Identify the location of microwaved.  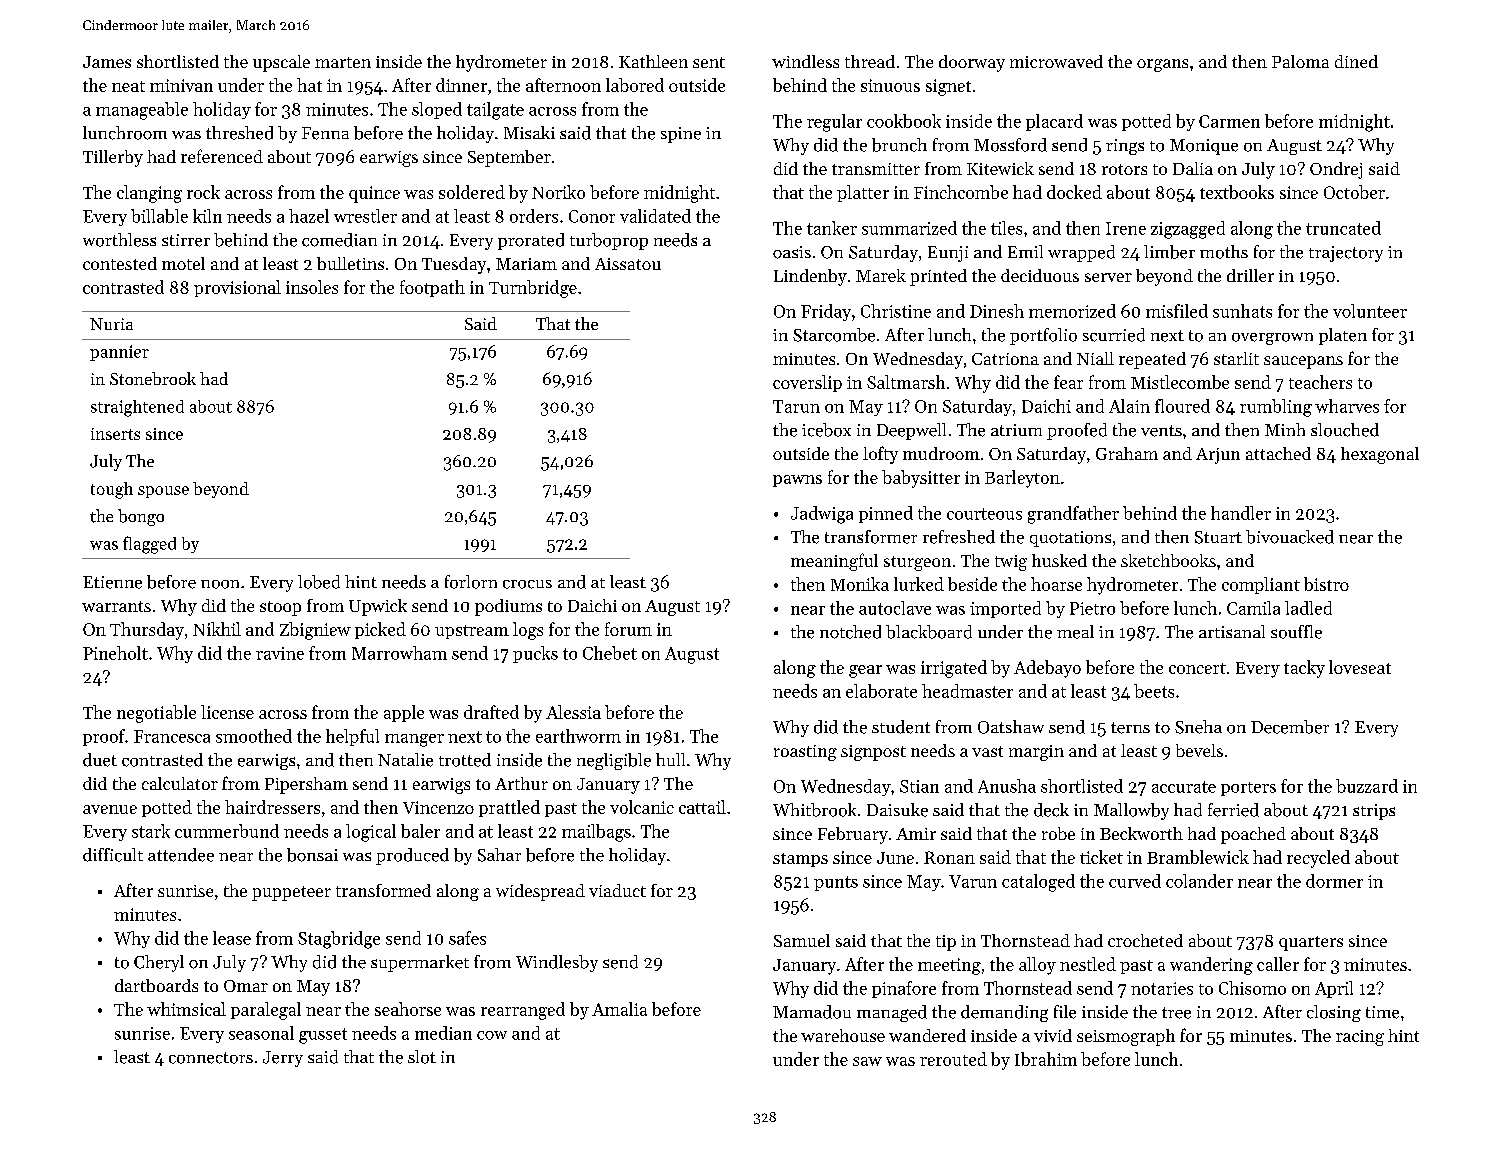
(1056, 61).
